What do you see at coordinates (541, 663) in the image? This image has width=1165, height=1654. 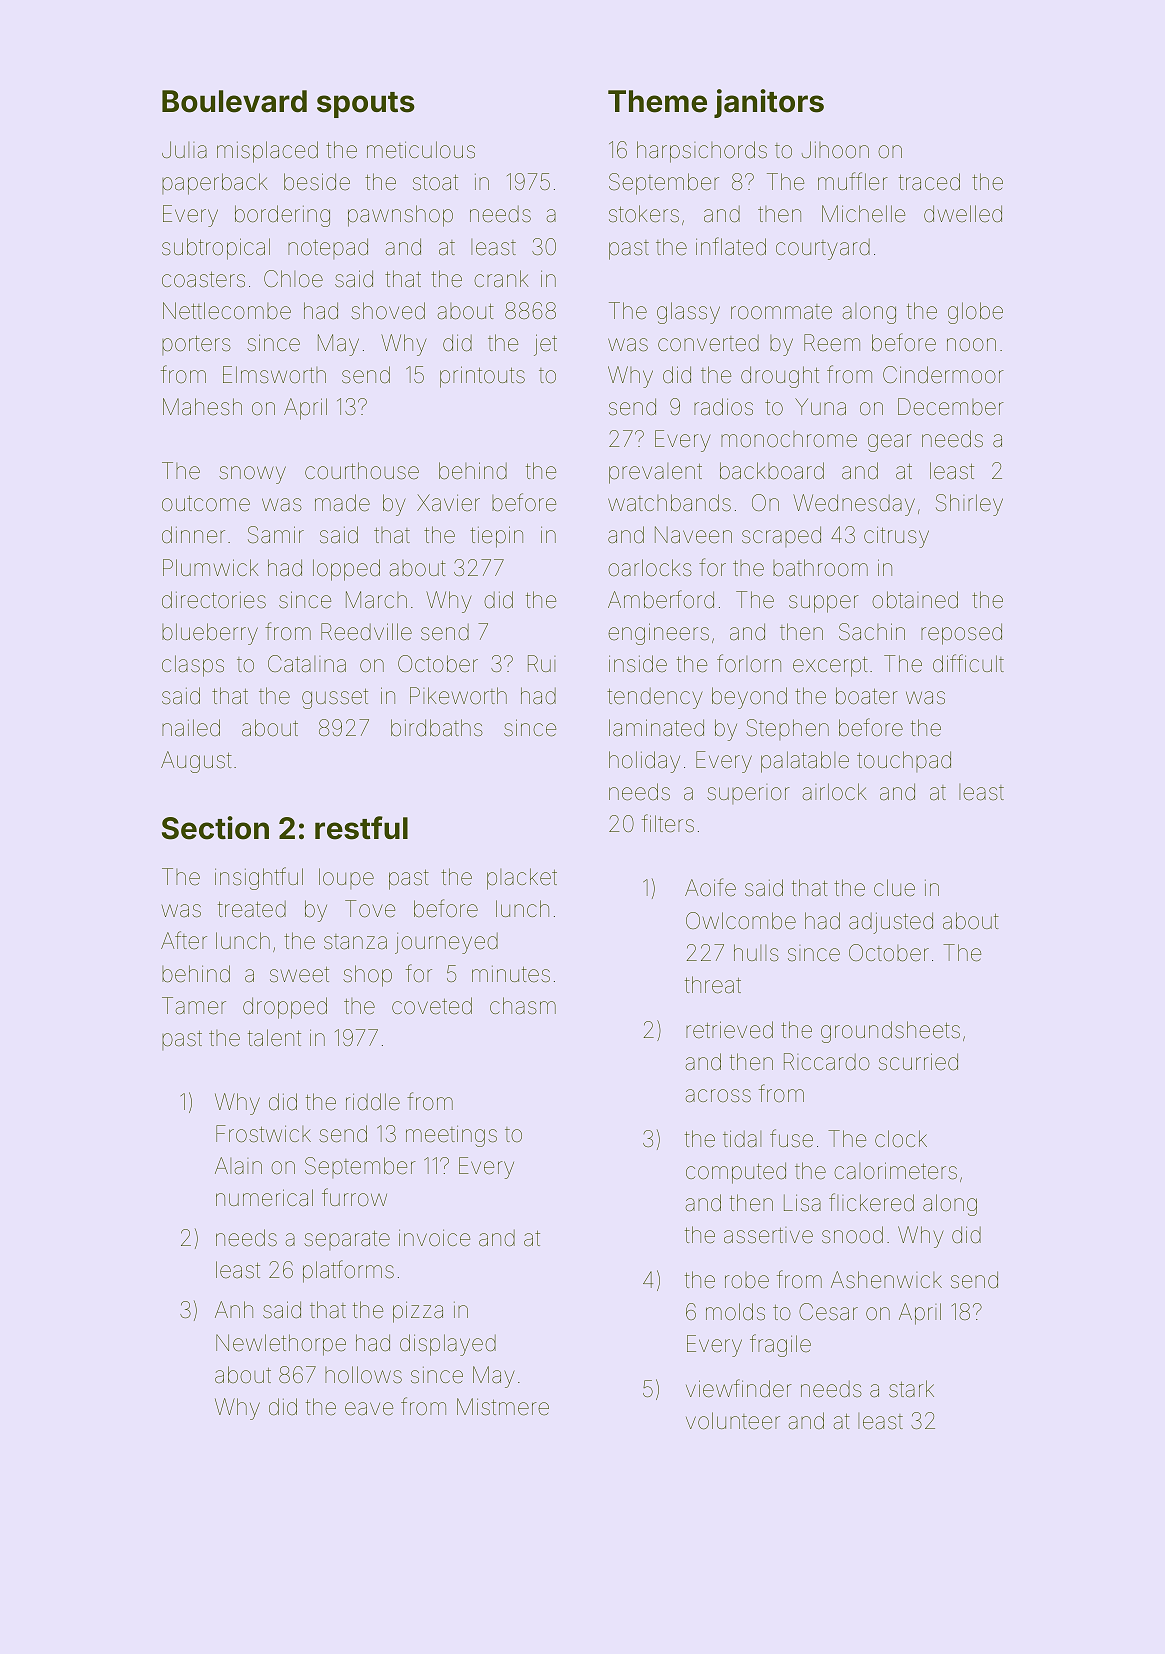 I see `Rui` at bounding box center [541, 663].
